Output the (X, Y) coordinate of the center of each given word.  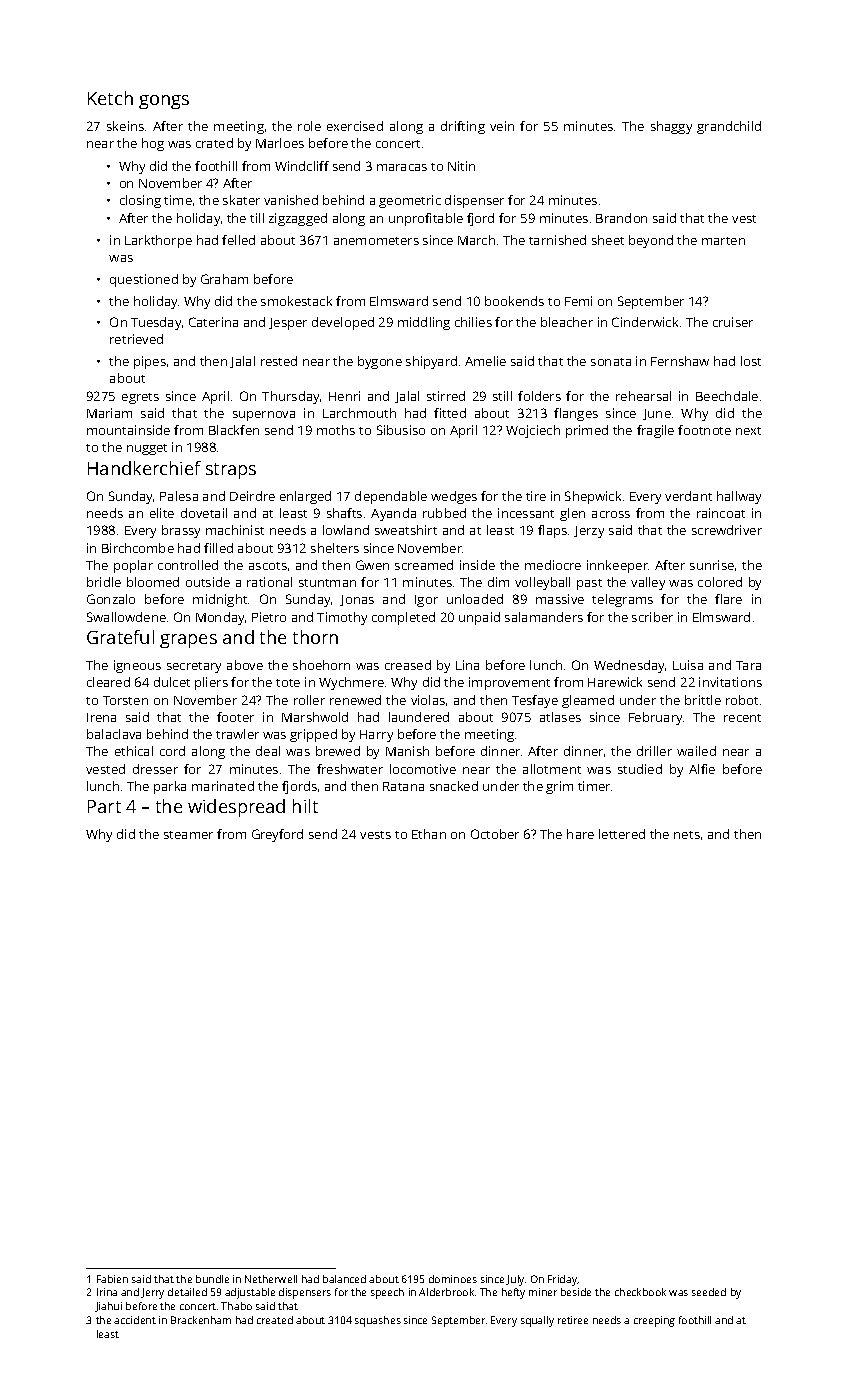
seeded (709, 1292)
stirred (446, 396)
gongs (164, 102)
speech (387, 1293)
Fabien (112, 1279)
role (309, 126)
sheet (608, 240)
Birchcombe (138, 548)
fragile (655, 431)
